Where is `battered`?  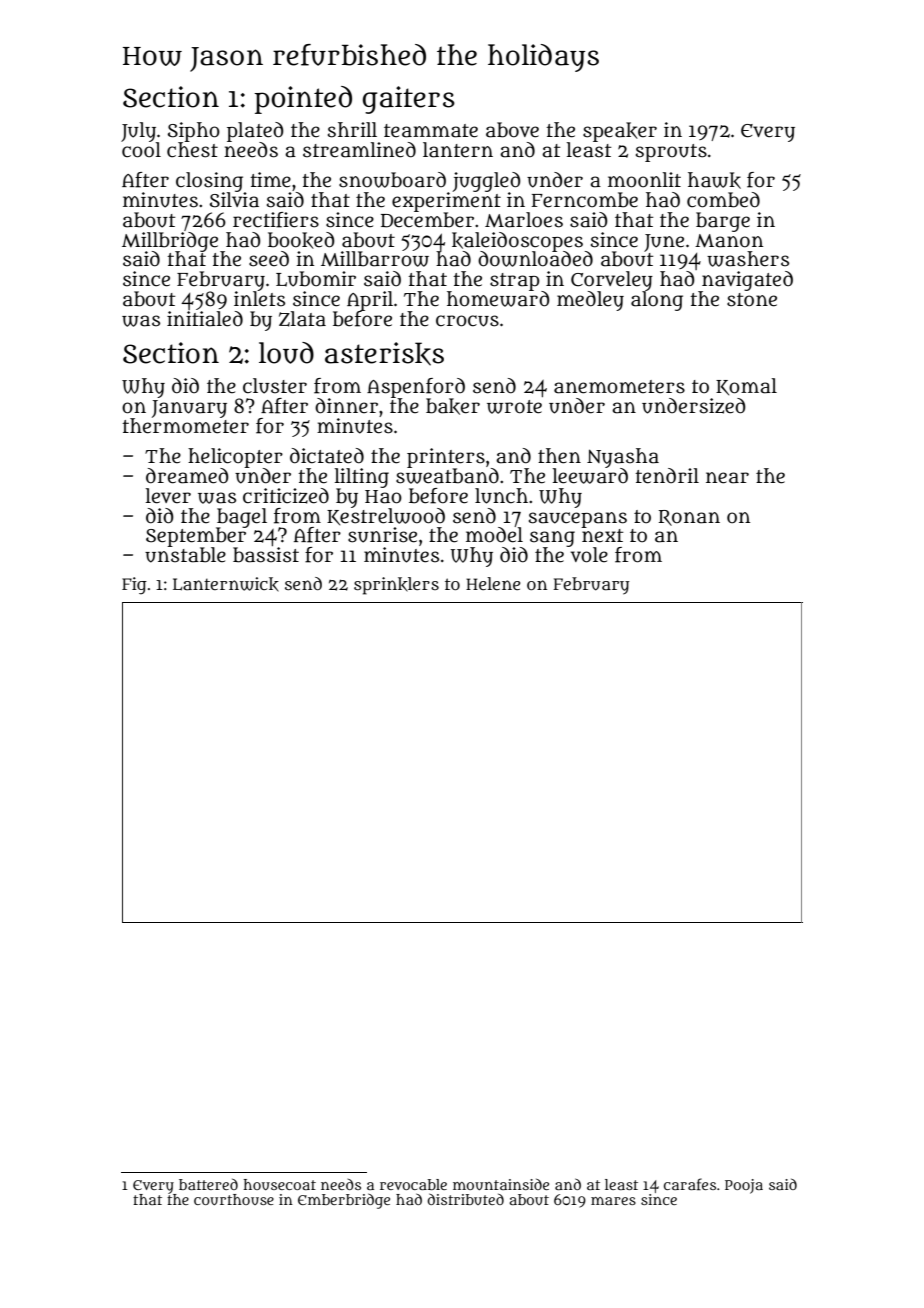 battered is located at coordinates (208, 1184).
